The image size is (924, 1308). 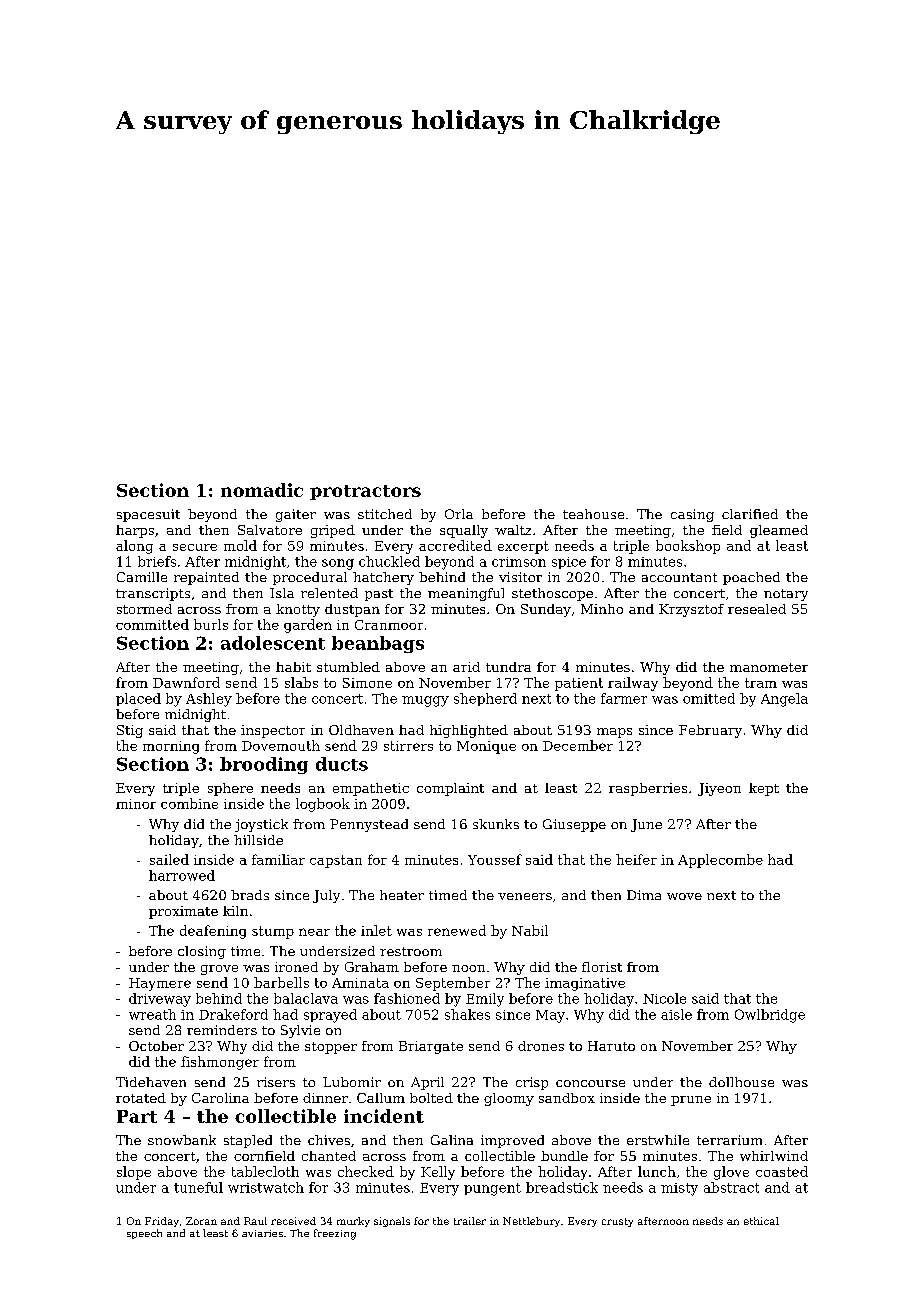 What do you see at coordinates (136, 804) in the document?
I see `minor` at bounding box center [136, 804].
